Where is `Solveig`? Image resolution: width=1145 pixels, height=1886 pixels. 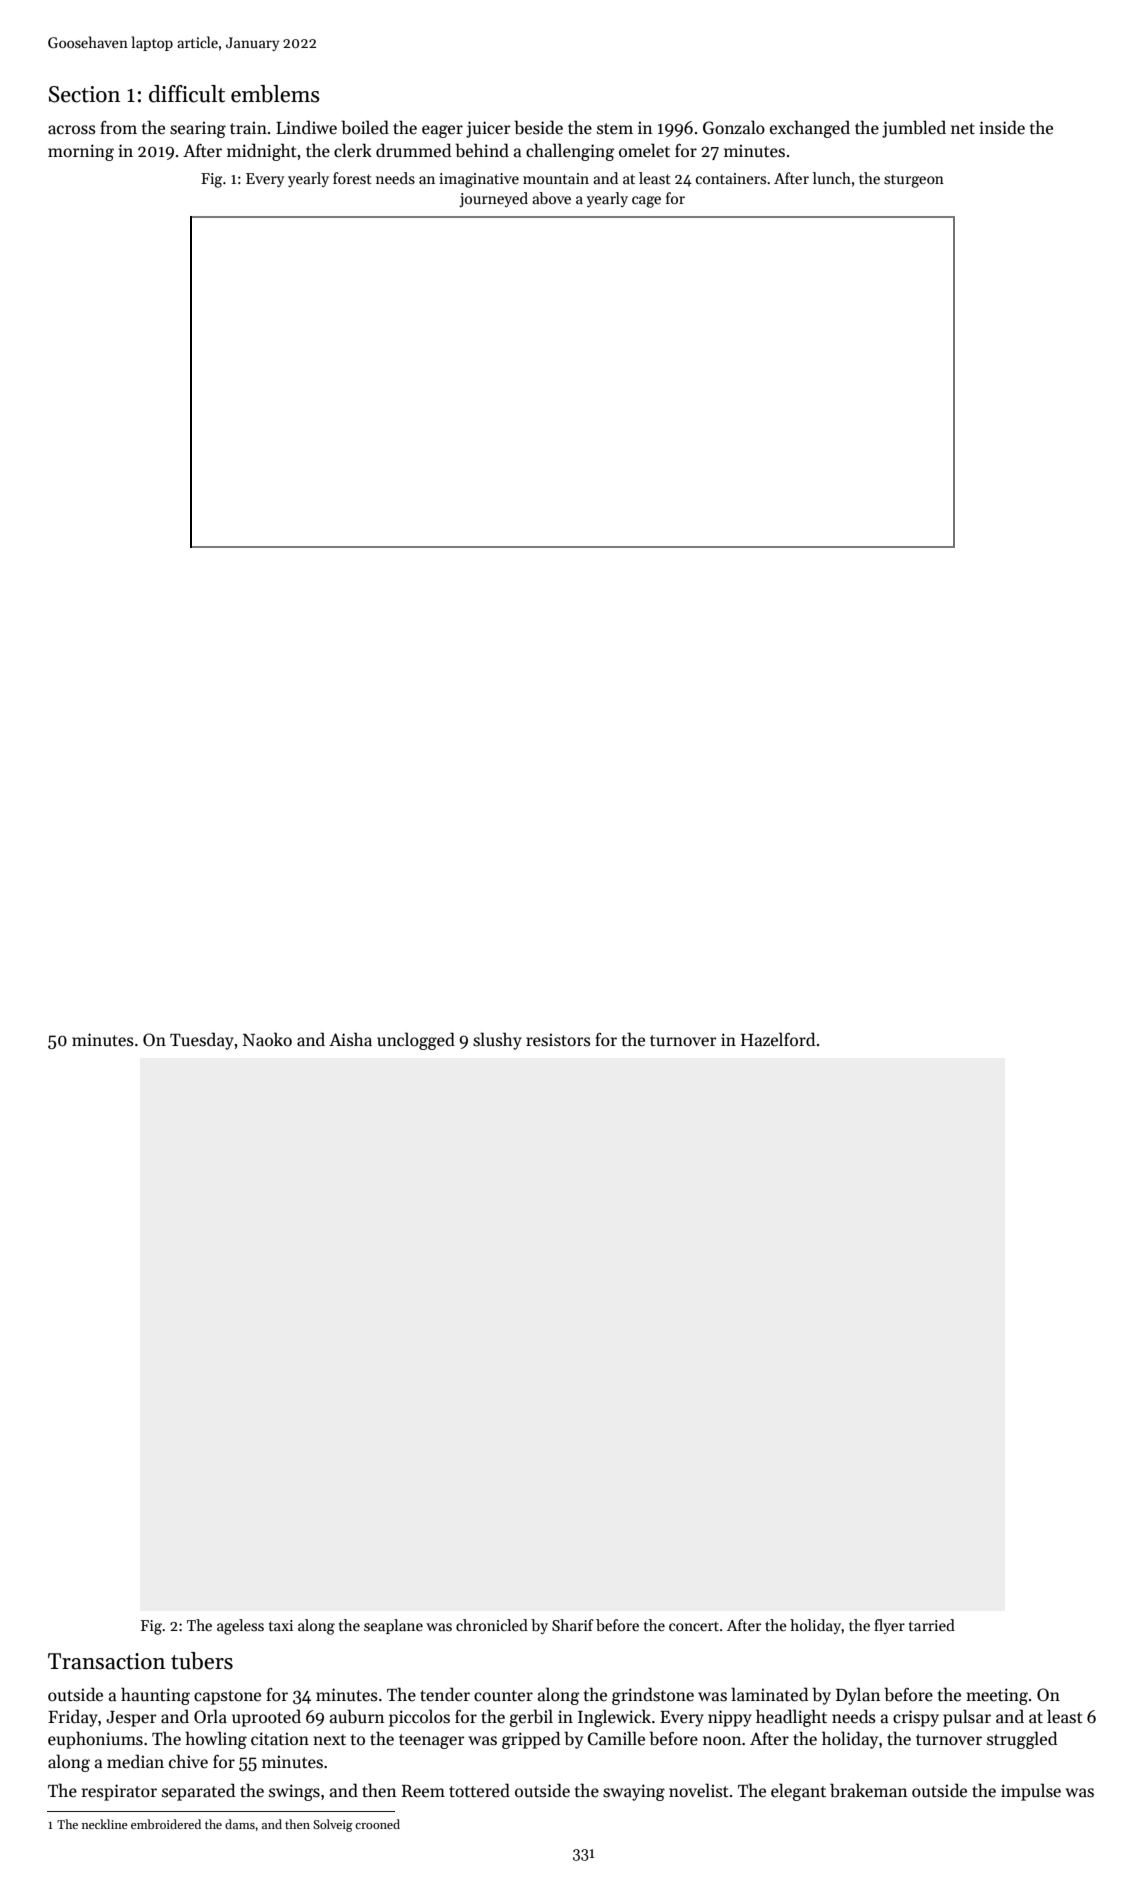
Solveig is located at coordinates (333, 1825).
